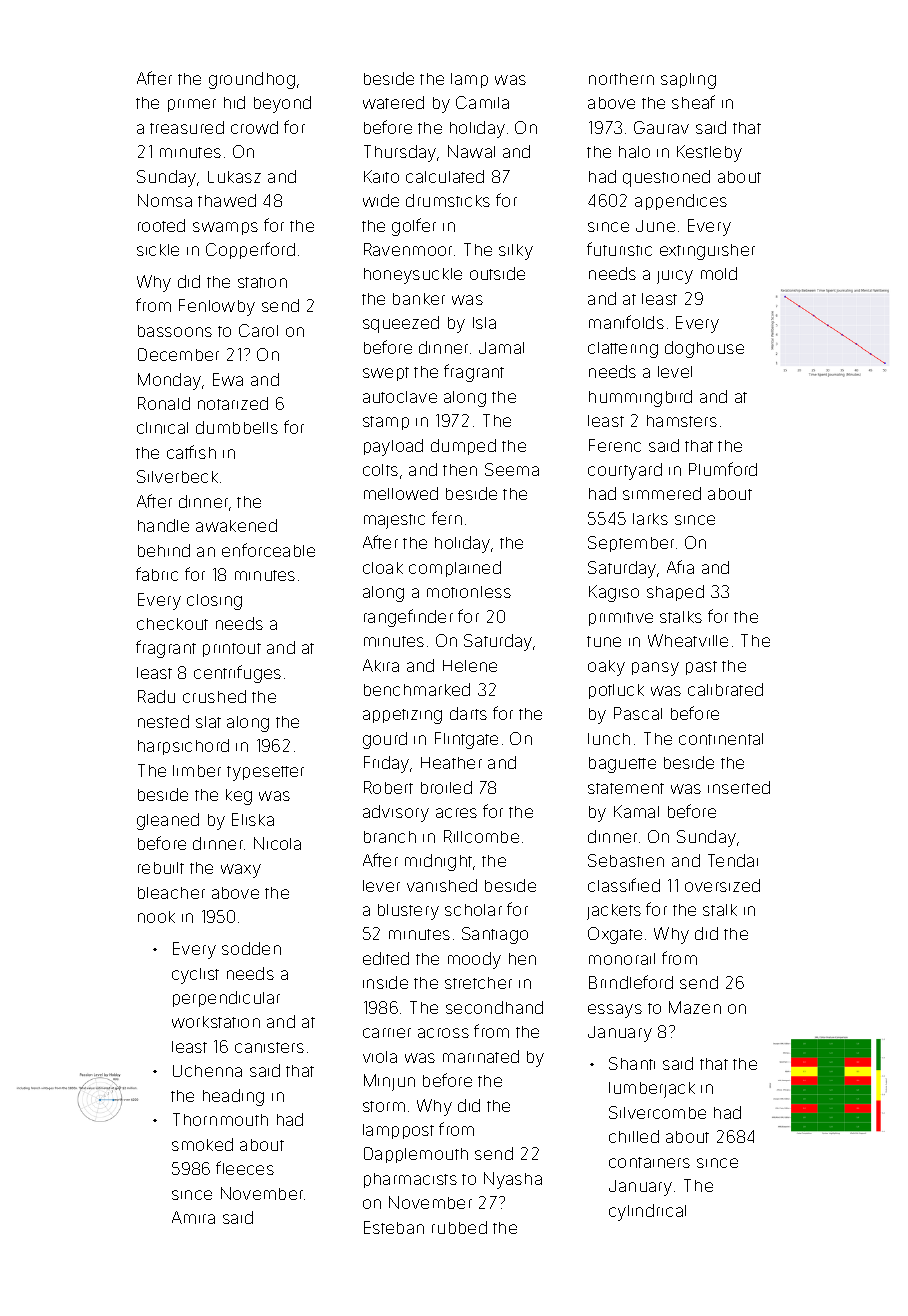 The width and height of the page is (908, 1316). Describe the element at coordinates (513, 1180) in the page. I see `Nyasha` at that location.
